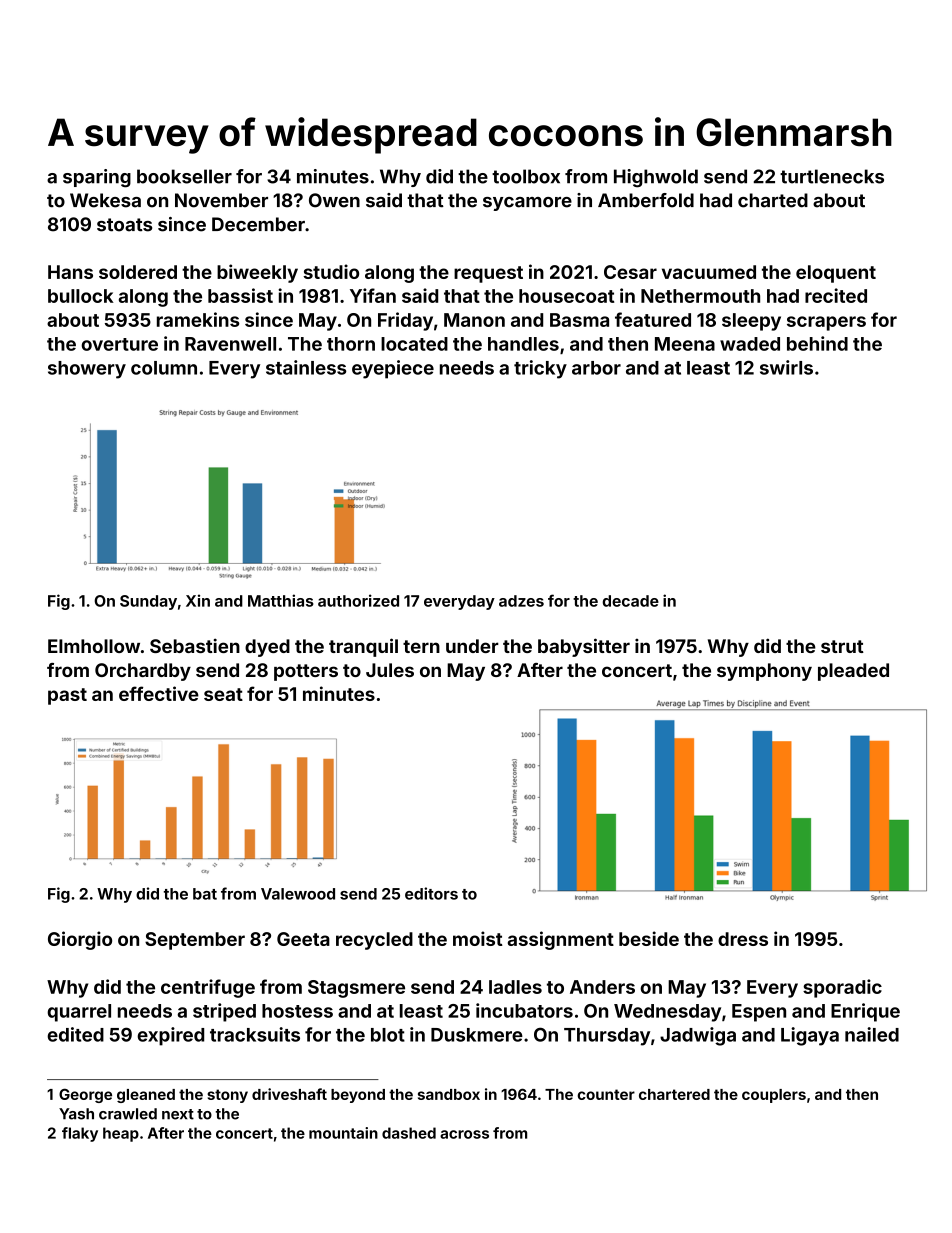 The image size is (952, 1233). Describe the element at coordinates (832, 176) in the screenshot. I see `turtlenecks` at that location.
